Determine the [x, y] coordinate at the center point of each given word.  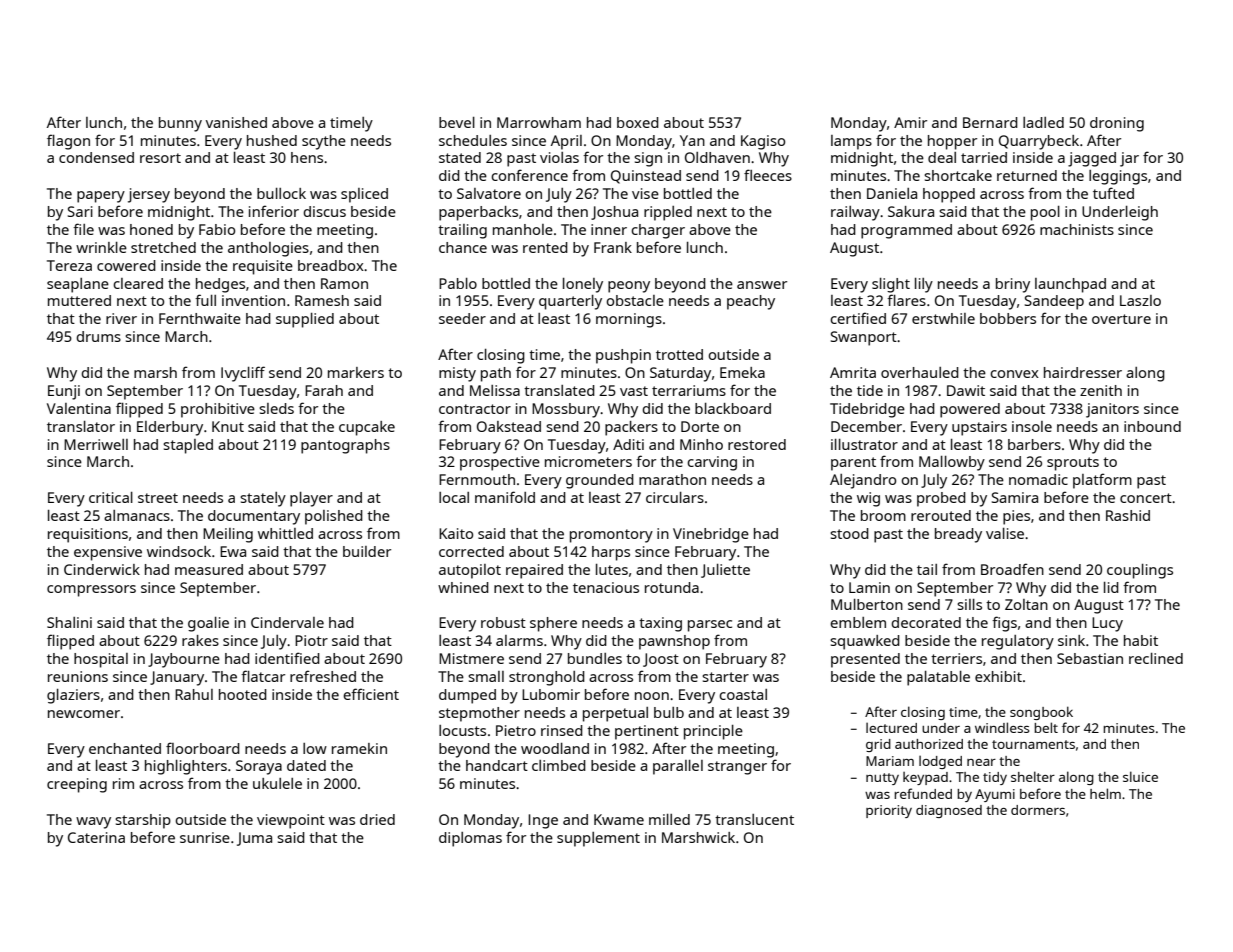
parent [853, 464]
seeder [462, 318]
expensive [108, 553]
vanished [236, 122]
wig [868, 499]
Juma [254, 839]
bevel [457, 122]
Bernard [990, 122]
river [121, 318]
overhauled [920, 372]
